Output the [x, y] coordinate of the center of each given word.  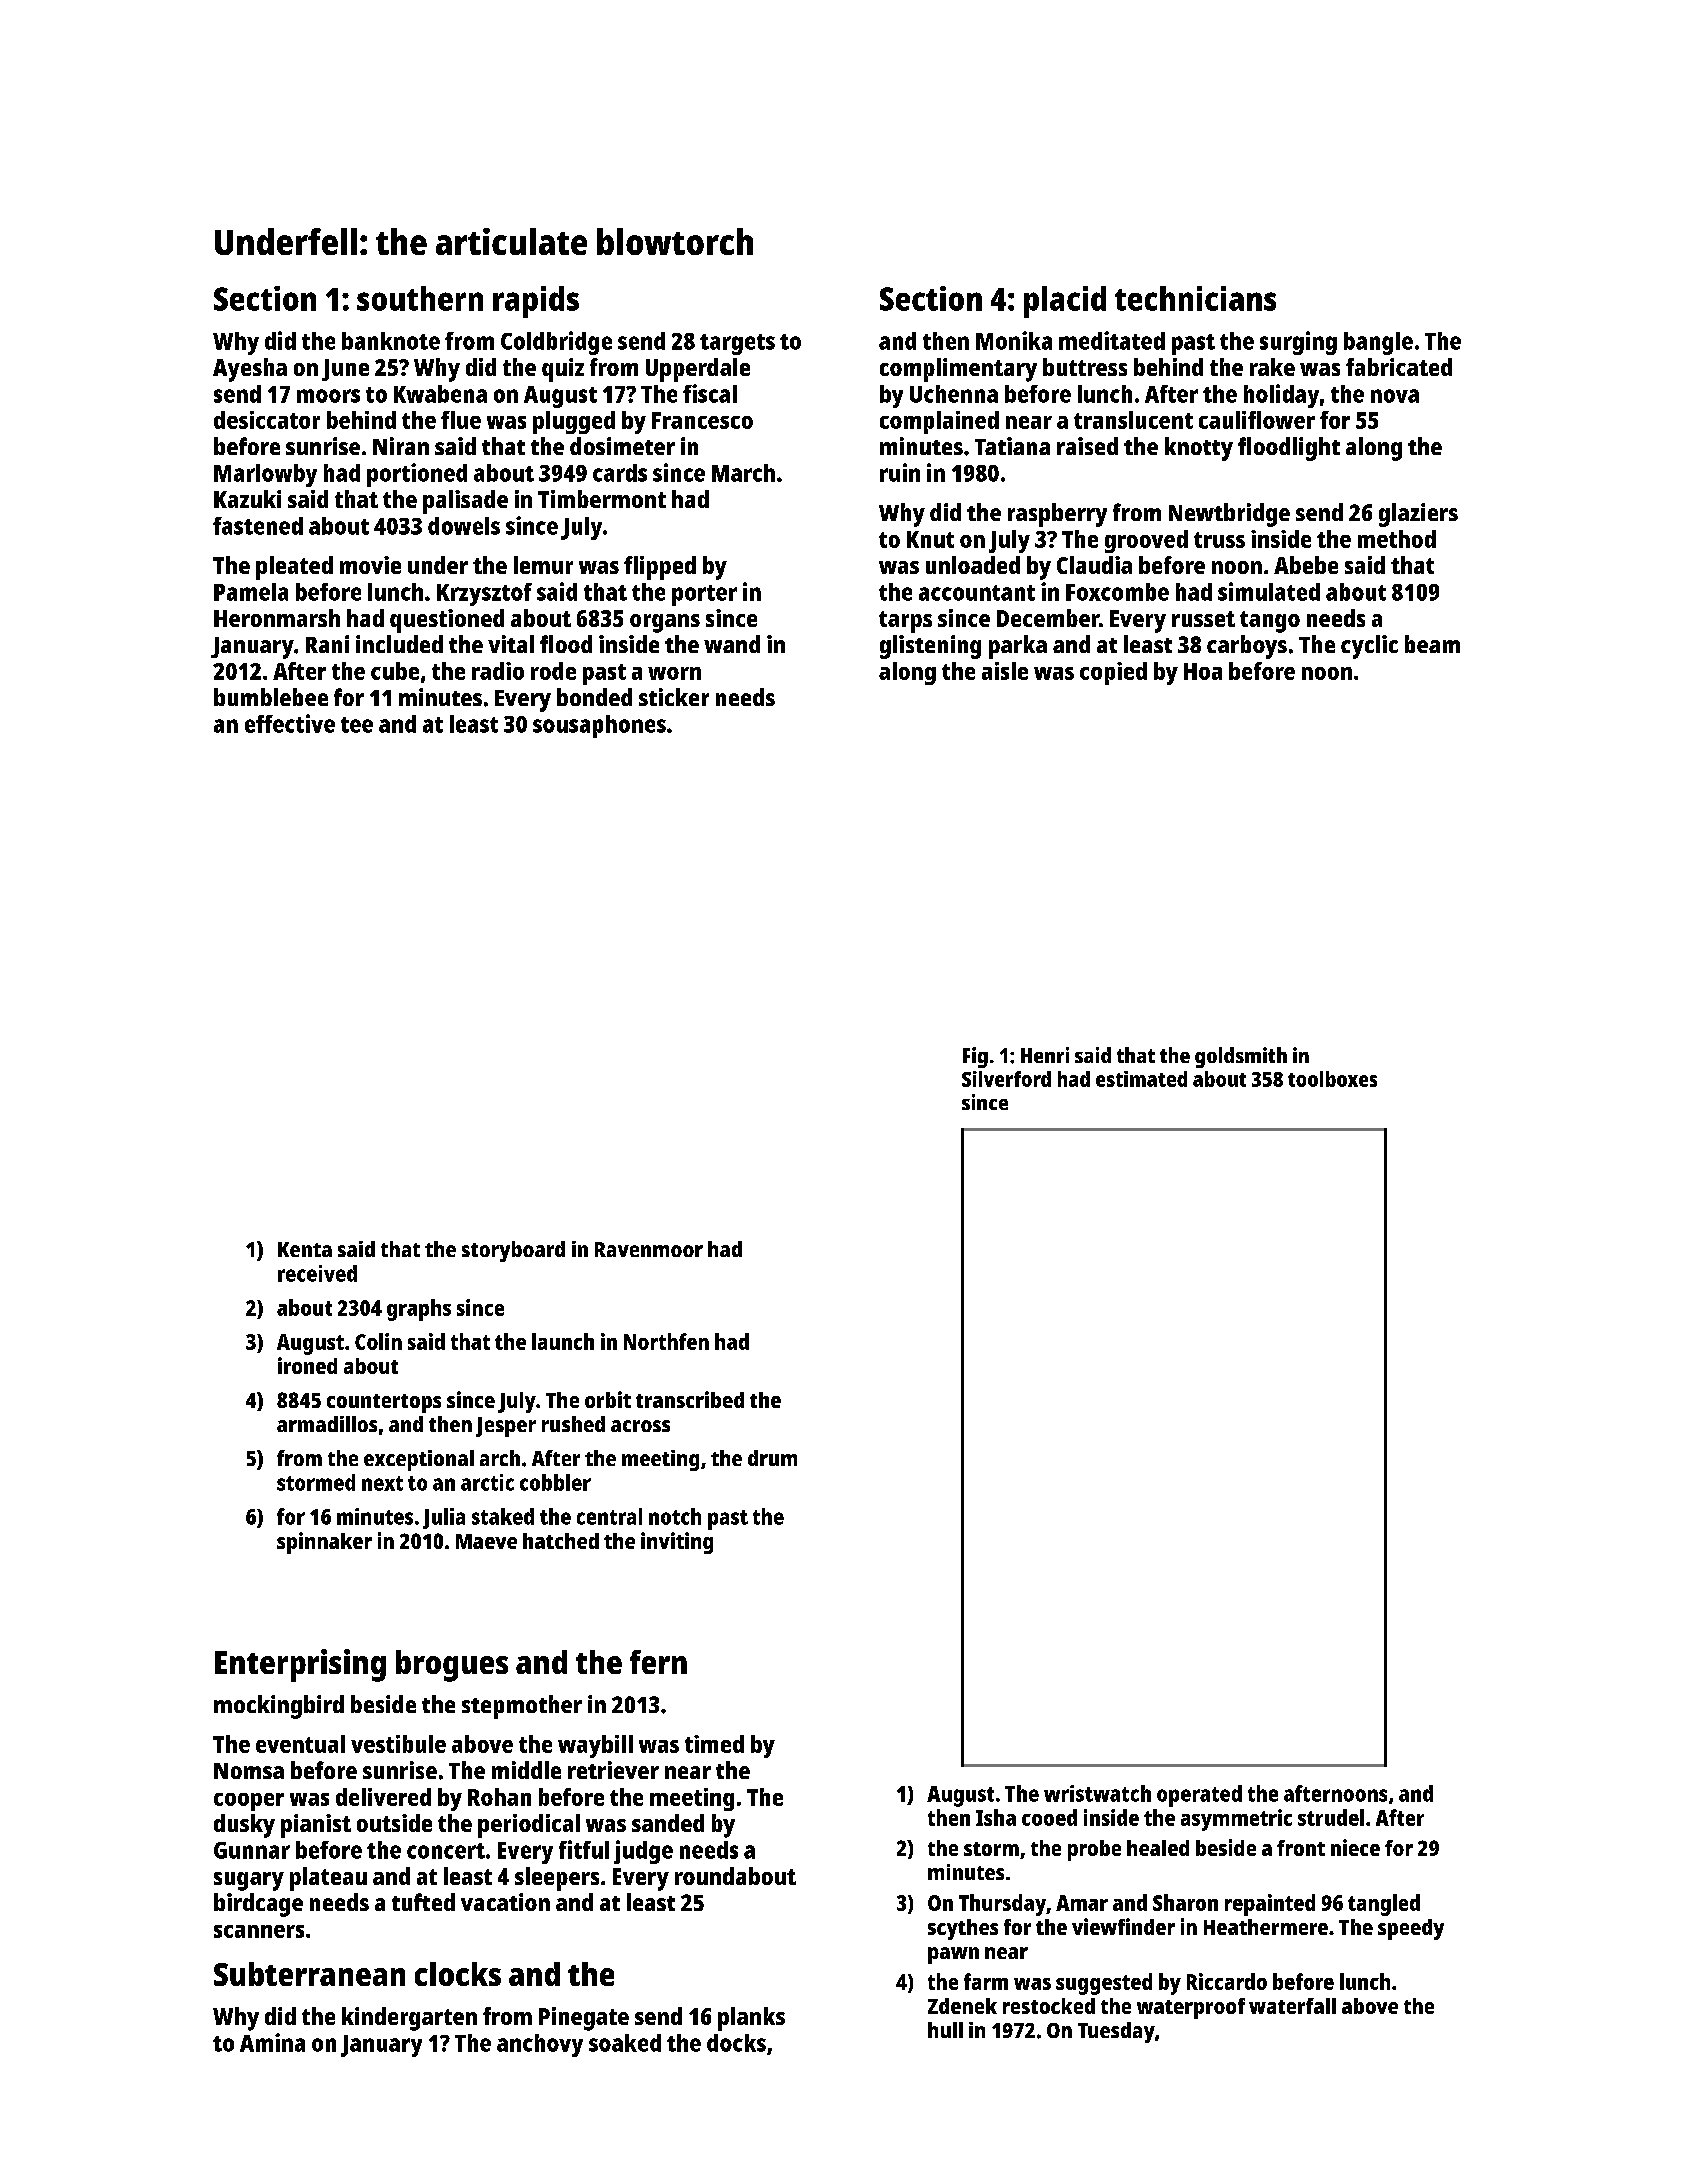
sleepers [557, 1879]
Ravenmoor [649, 1249]
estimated [1141, 1079]
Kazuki [247, 499]
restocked [1049, 2006]
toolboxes [1332, 1079]
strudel [1331, 1817]
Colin [378, 1341]
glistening [930, 647]
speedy [1411, 1929]
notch [675, 1516]
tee [357, 725]
